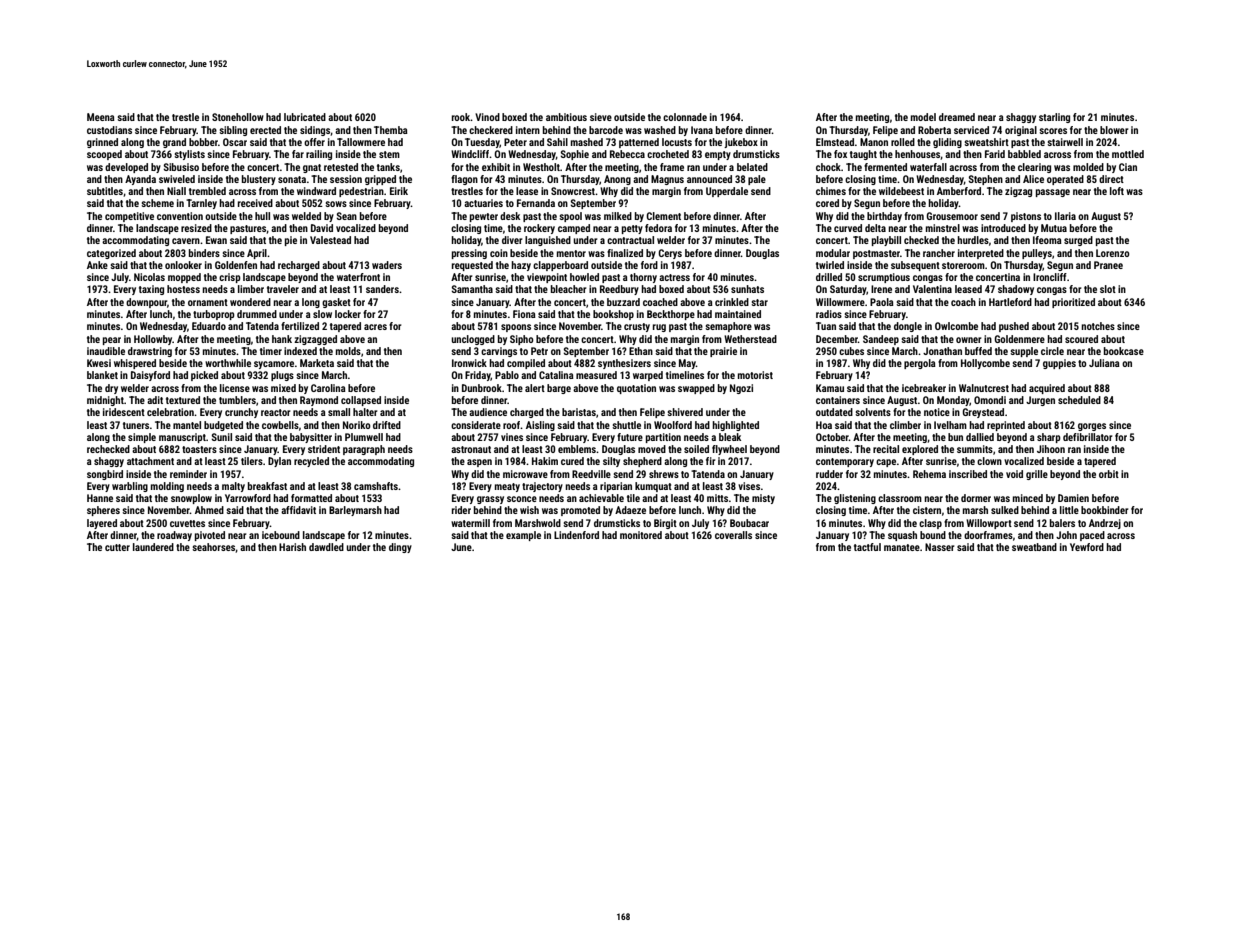  I want to click on colonnade, so click(685, 117).
